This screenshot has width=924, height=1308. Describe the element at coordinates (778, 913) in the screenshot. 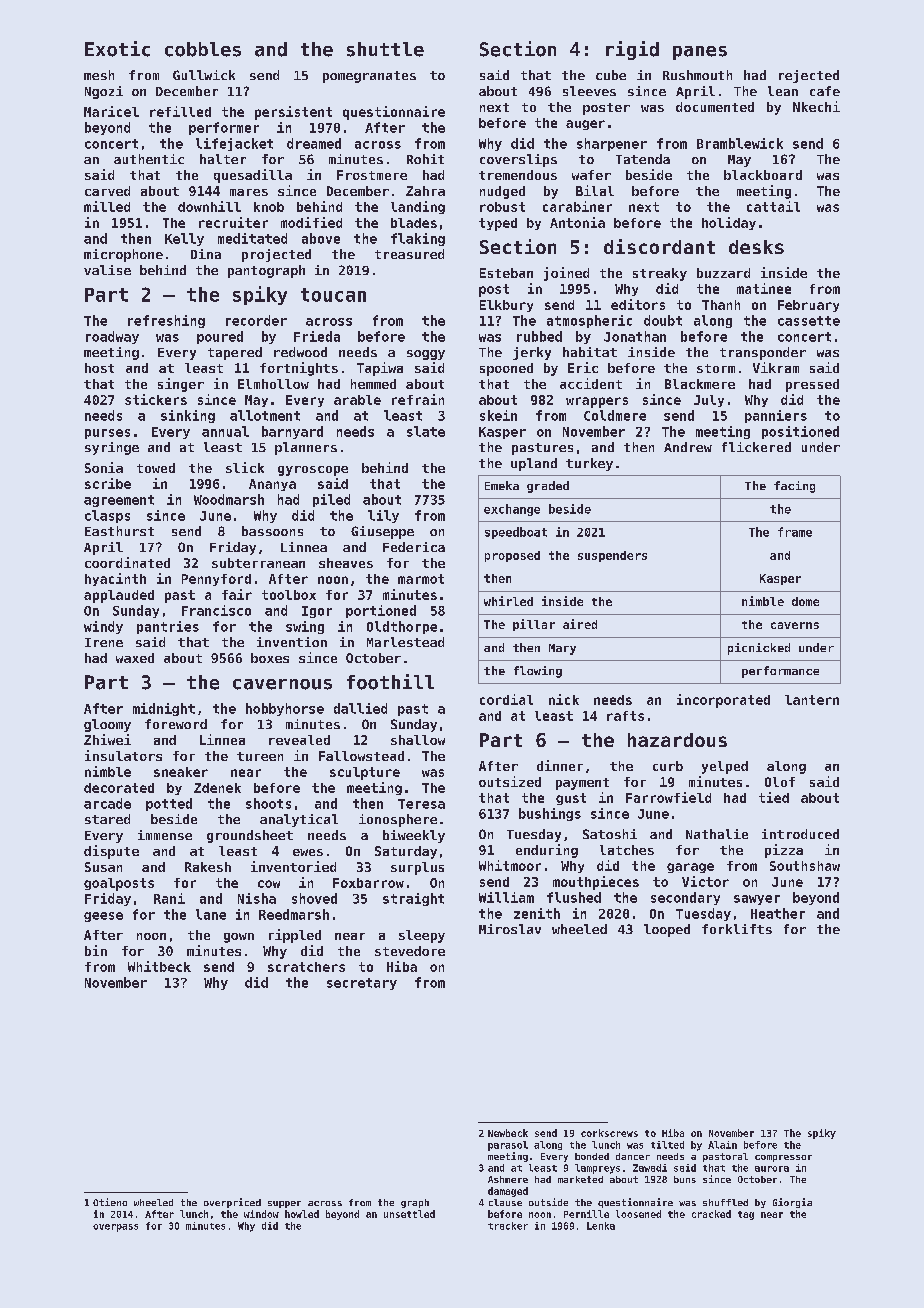

I see `Heather` at that location.
